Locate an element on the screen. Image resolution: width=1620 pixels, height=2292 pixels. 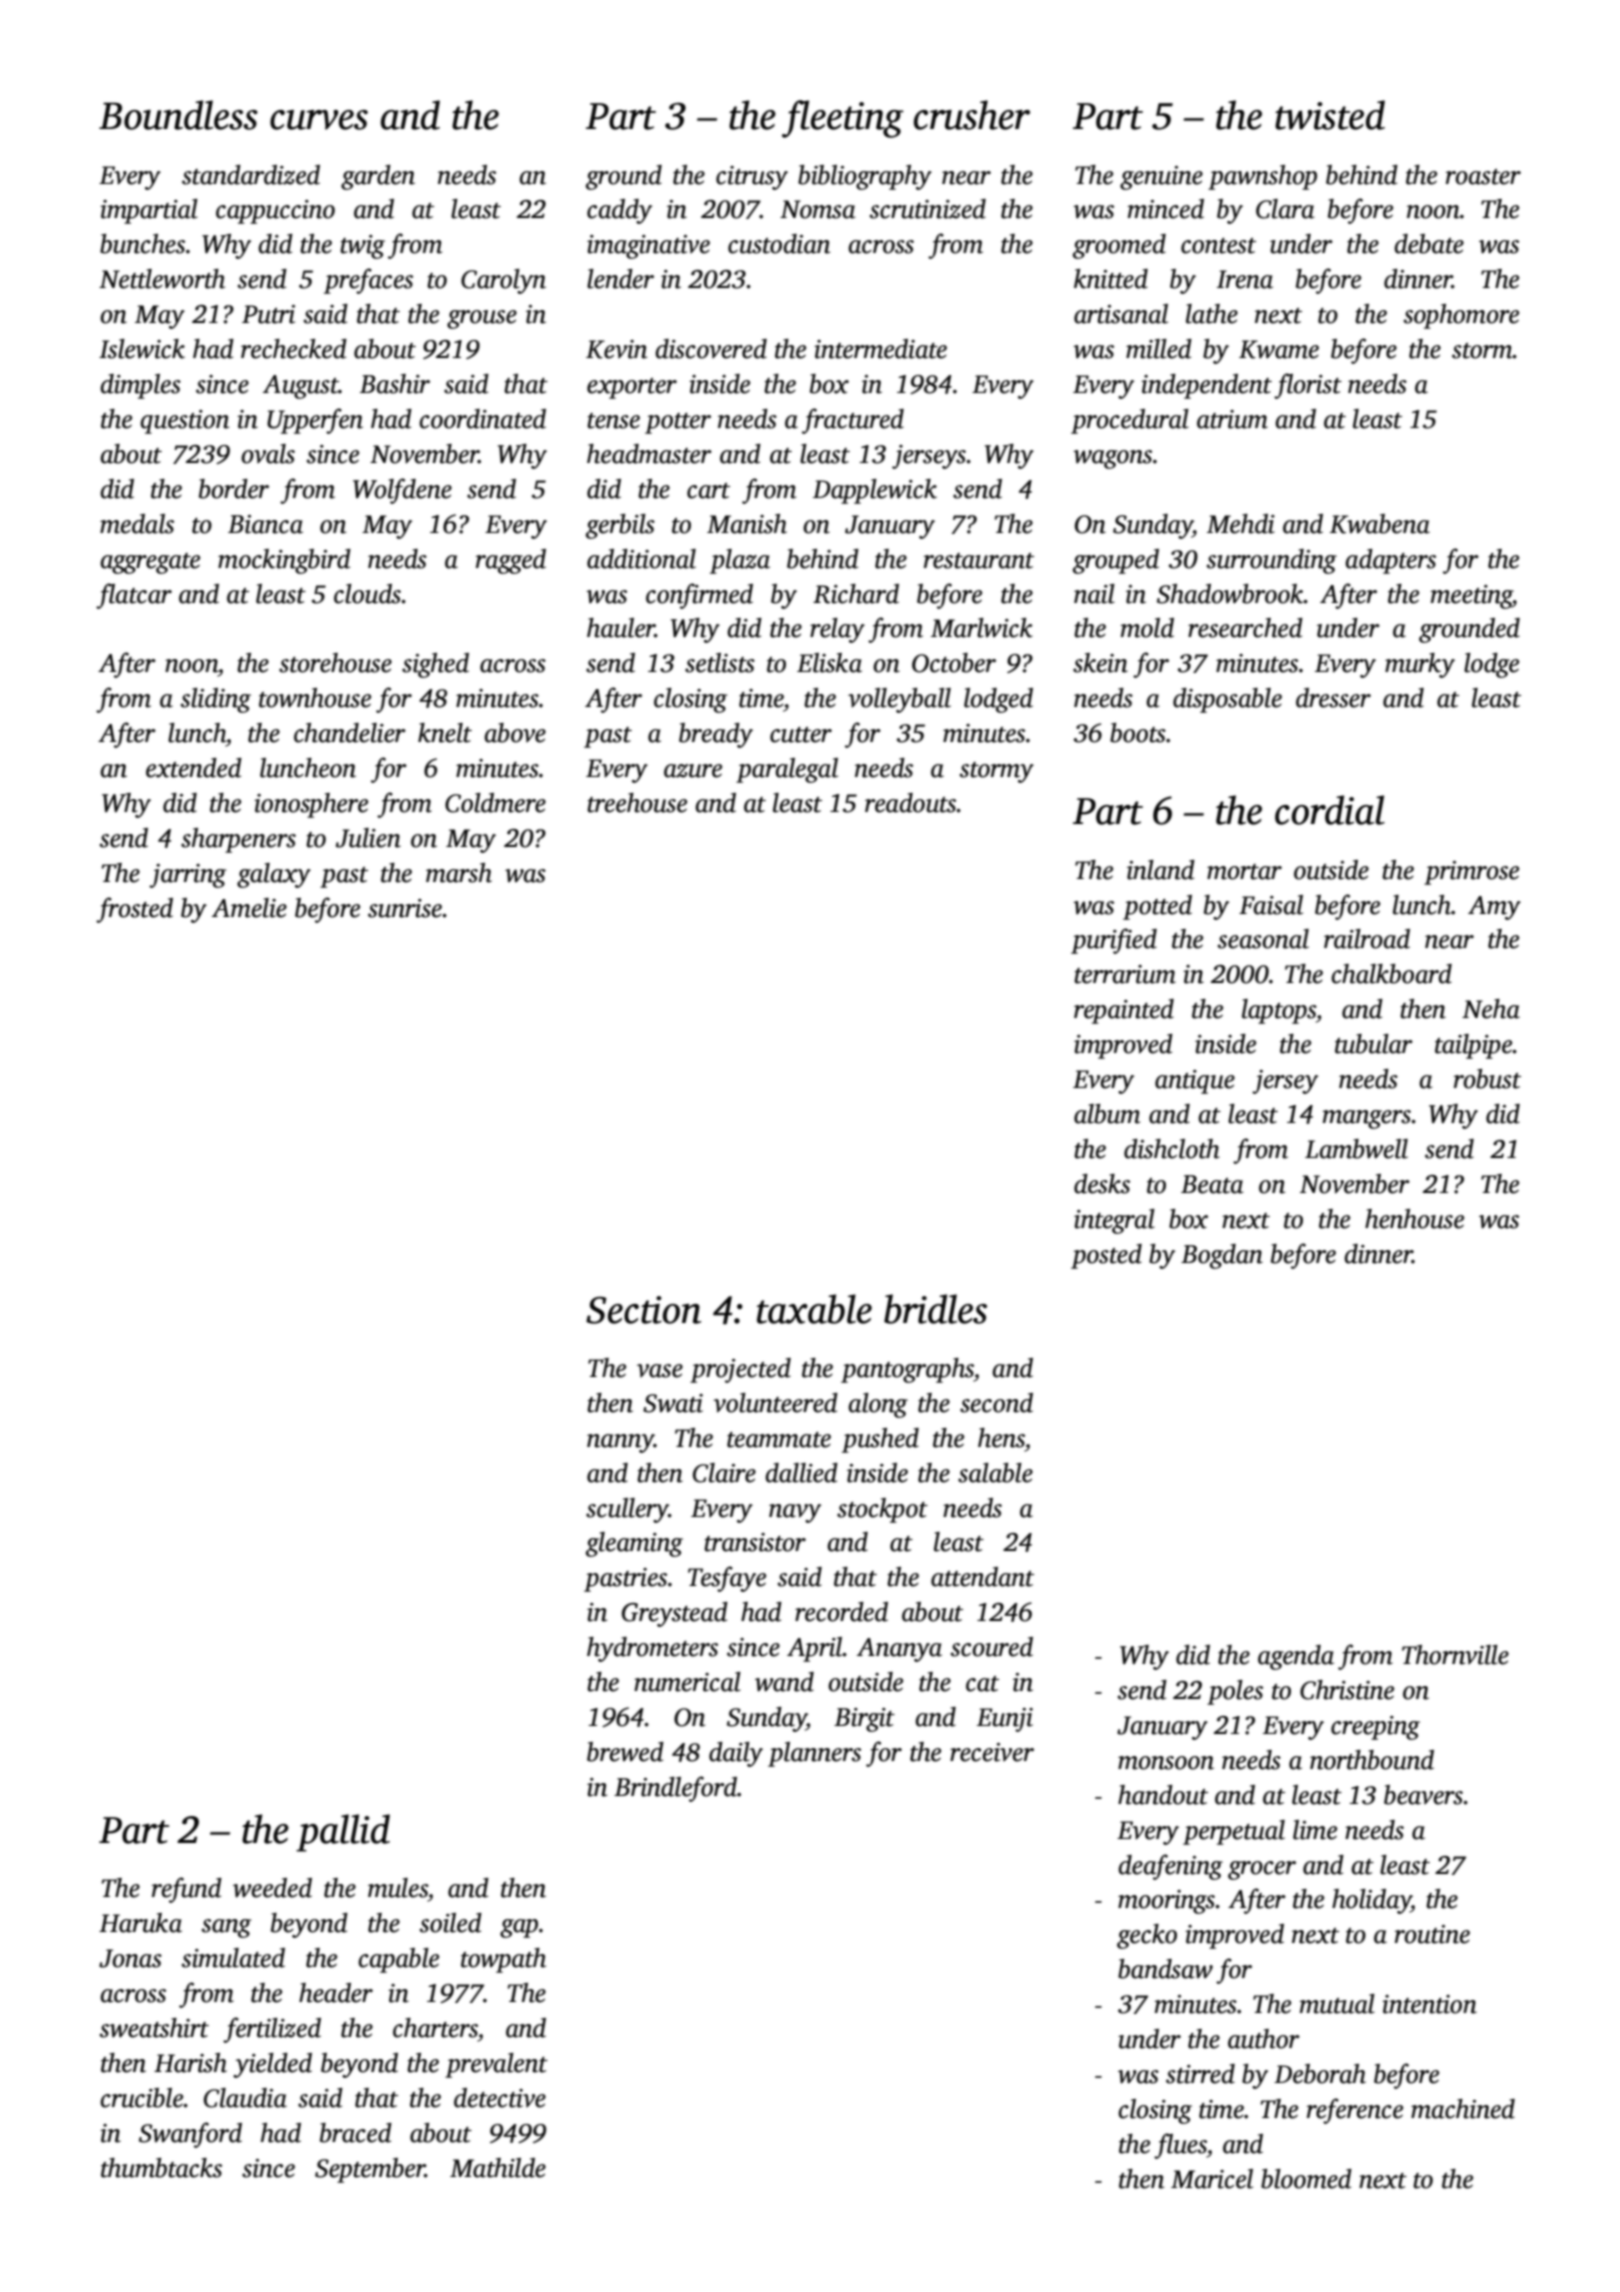
twisted is located at coordinates (1330, 115).
